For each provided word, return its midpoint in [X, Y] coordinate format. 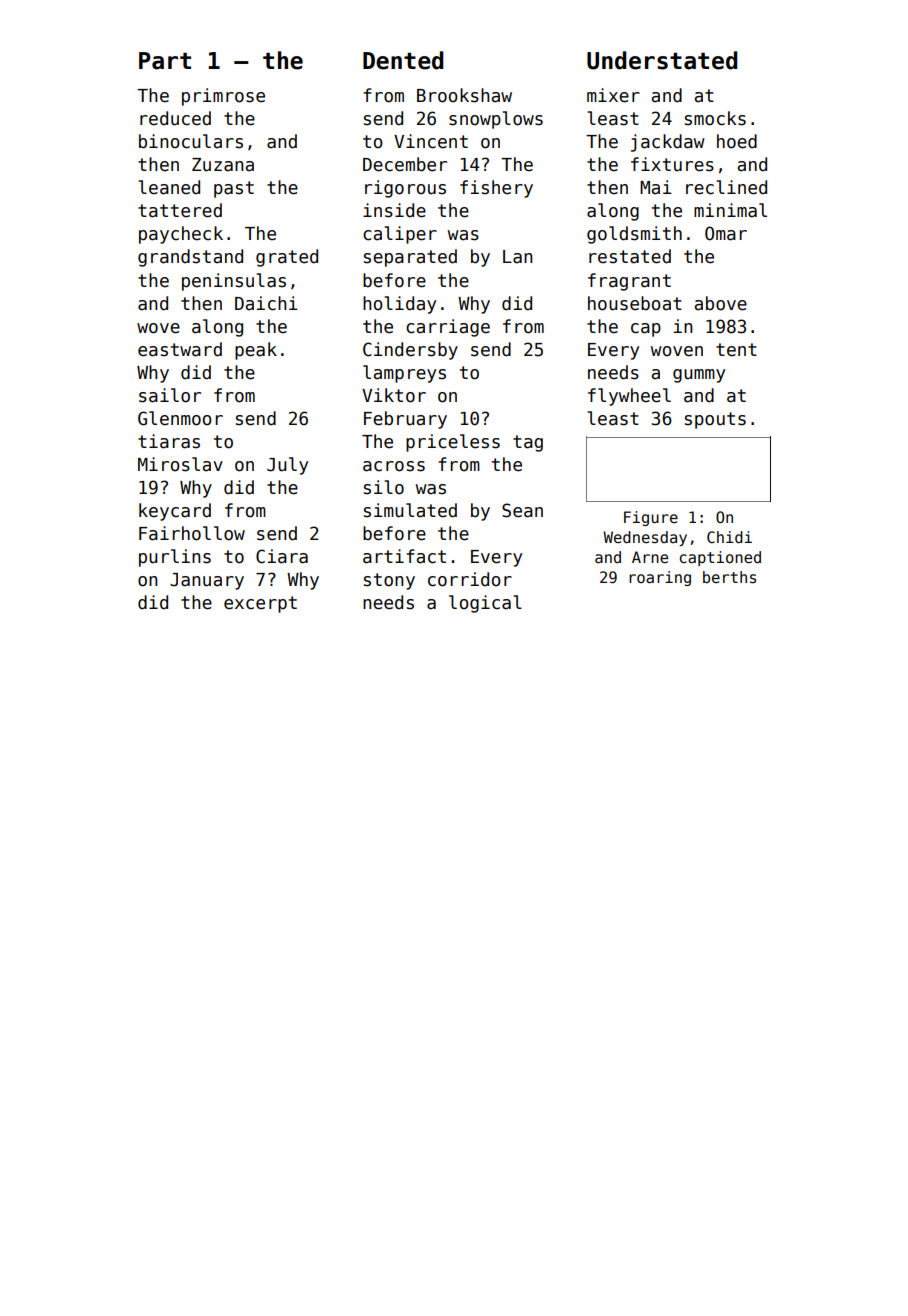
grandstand [190, 258]
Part [165, 61]
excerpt [260, 604]
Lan [517, 257]
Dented [403, 60]
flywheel [629, 397]
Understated [662, 60]
